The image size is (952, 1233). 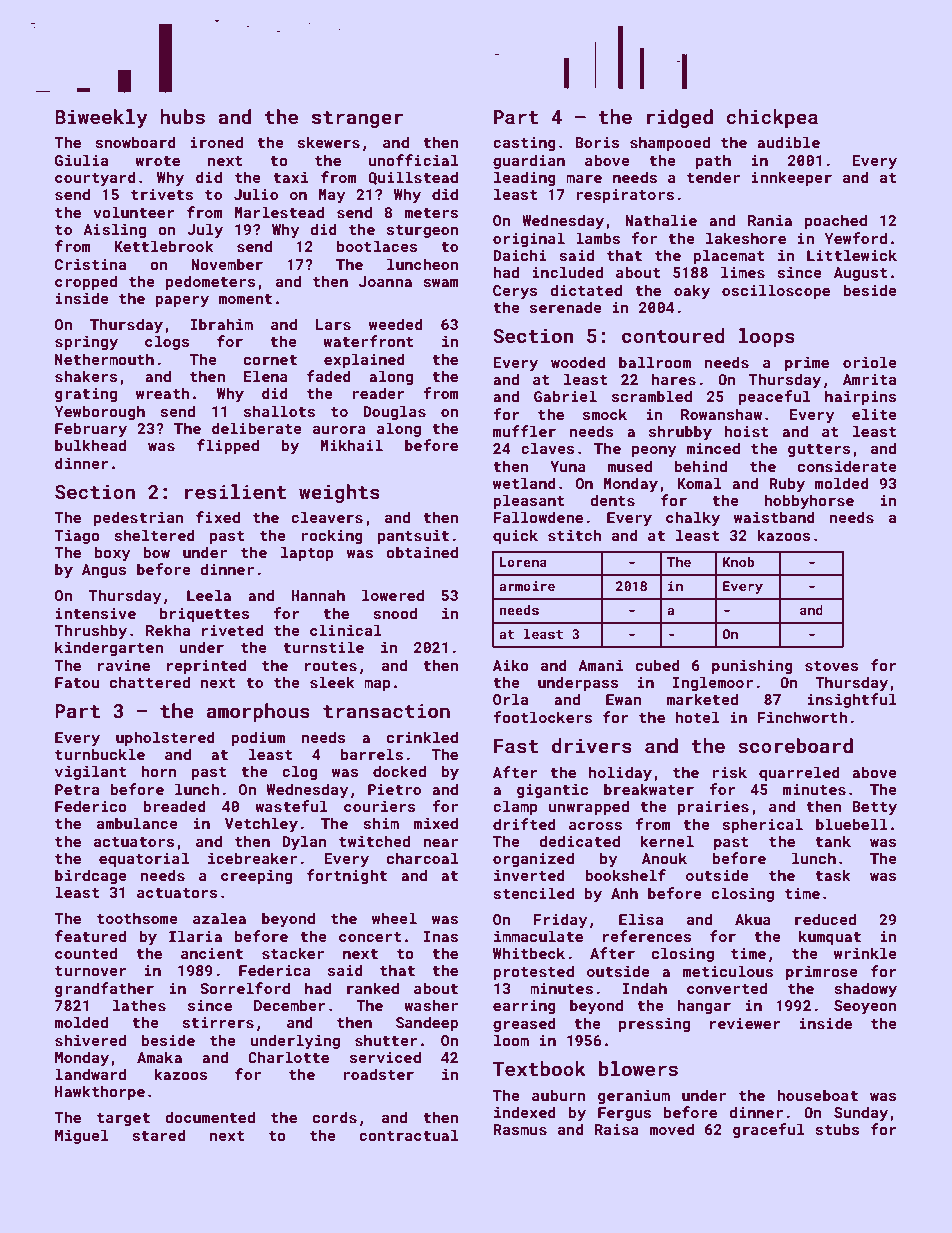 I want to click on snood, so click(x=395, y=613).
